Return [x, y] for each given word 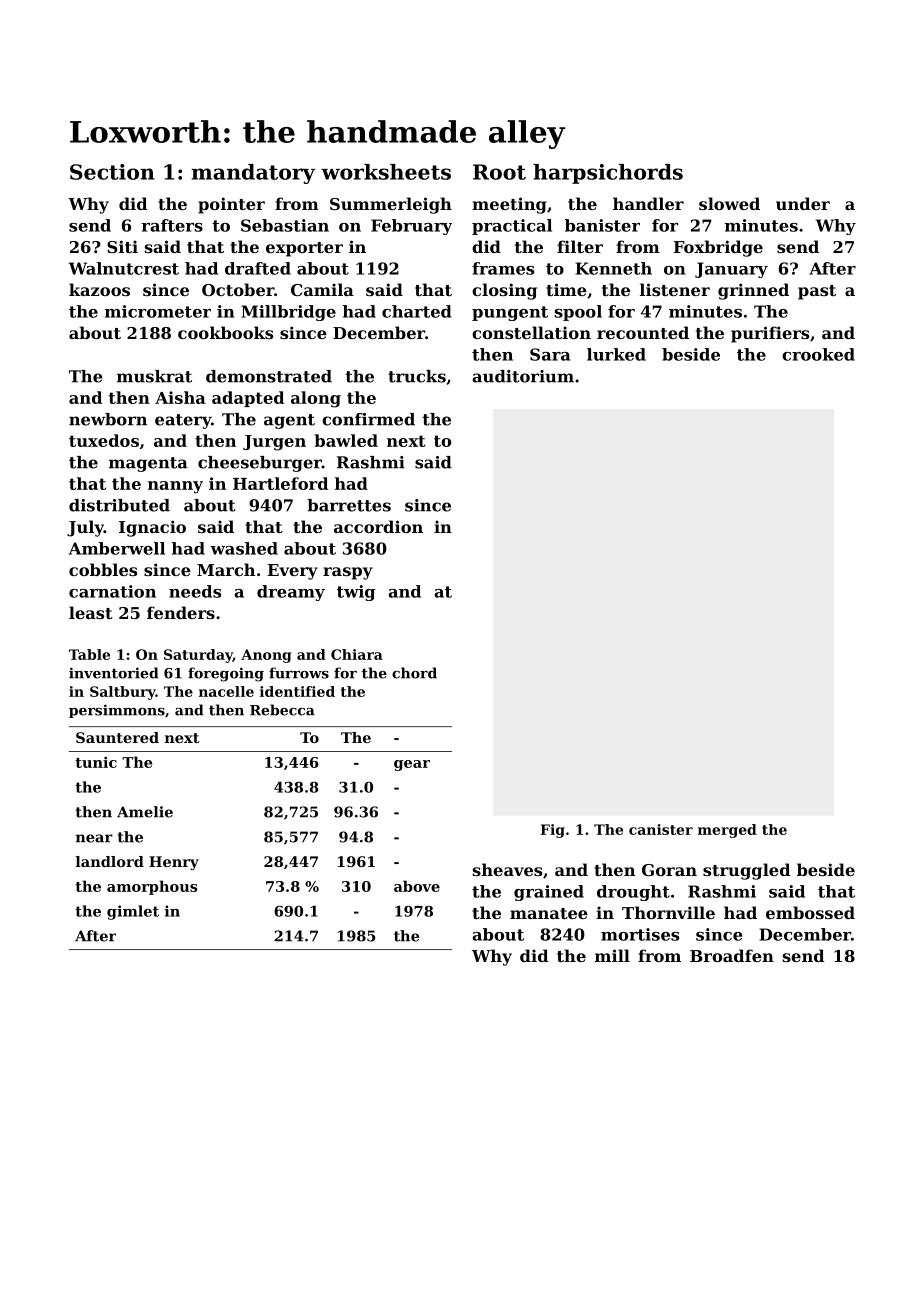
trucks [417, 376]
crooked [818, 354]
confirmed [368, 419]
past [817, 292]
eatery [183, 421]
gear [412, 765]
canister [661, 829]
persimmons [117, 711]
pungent [510, 313]
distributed [119, 505]
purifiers [770, 334]
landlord [110, 861]
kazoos [99, 289]
